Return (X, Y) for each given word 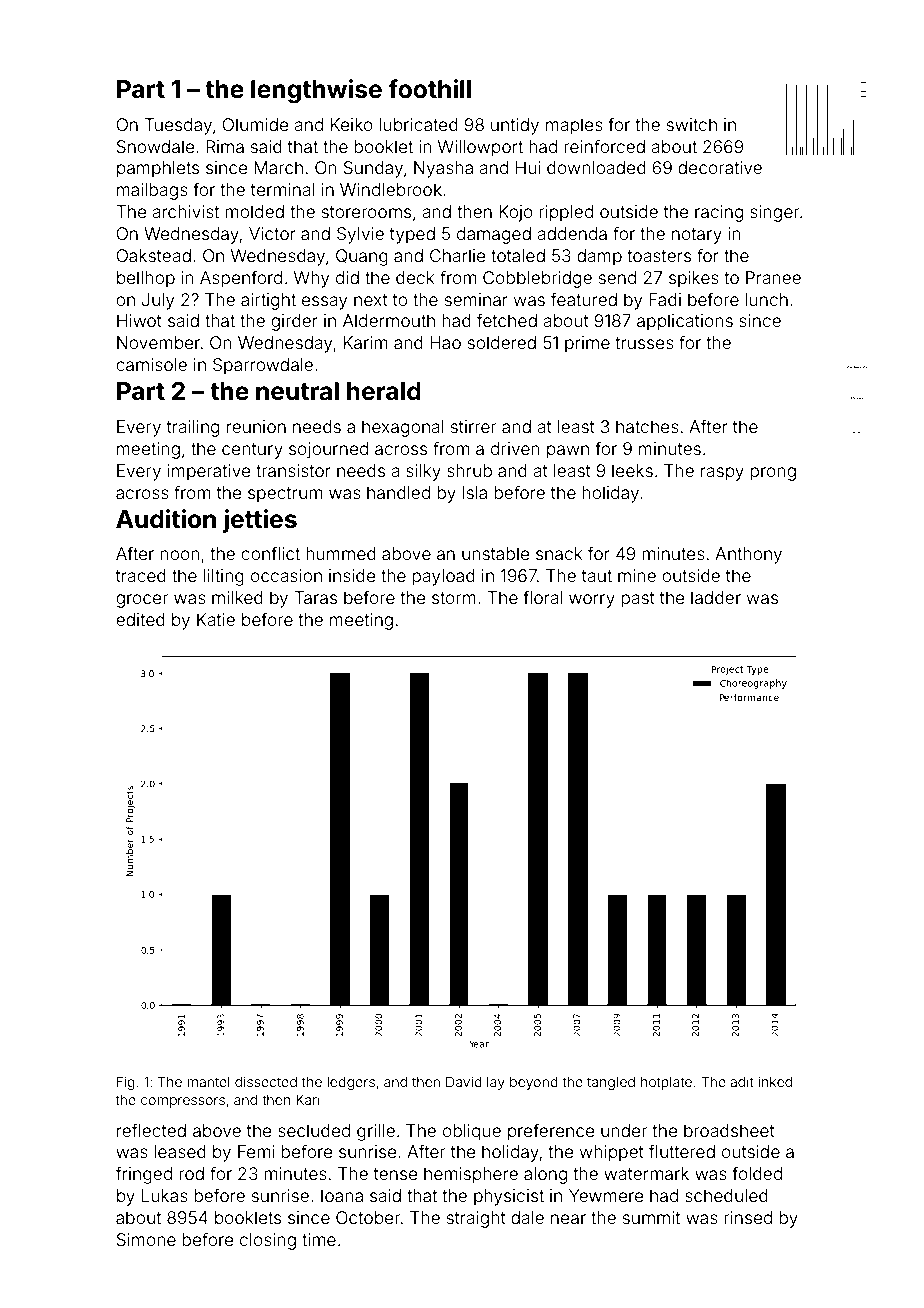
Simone (146, 1239)
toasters (659, 256)
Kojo (516, 213)
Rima (225, 146)
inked (775, 1081)
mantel (209, 1082)
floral (542, 597)
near (568, 1219)
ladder (716, 597)
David (464, 1081)
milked (237, 597)
